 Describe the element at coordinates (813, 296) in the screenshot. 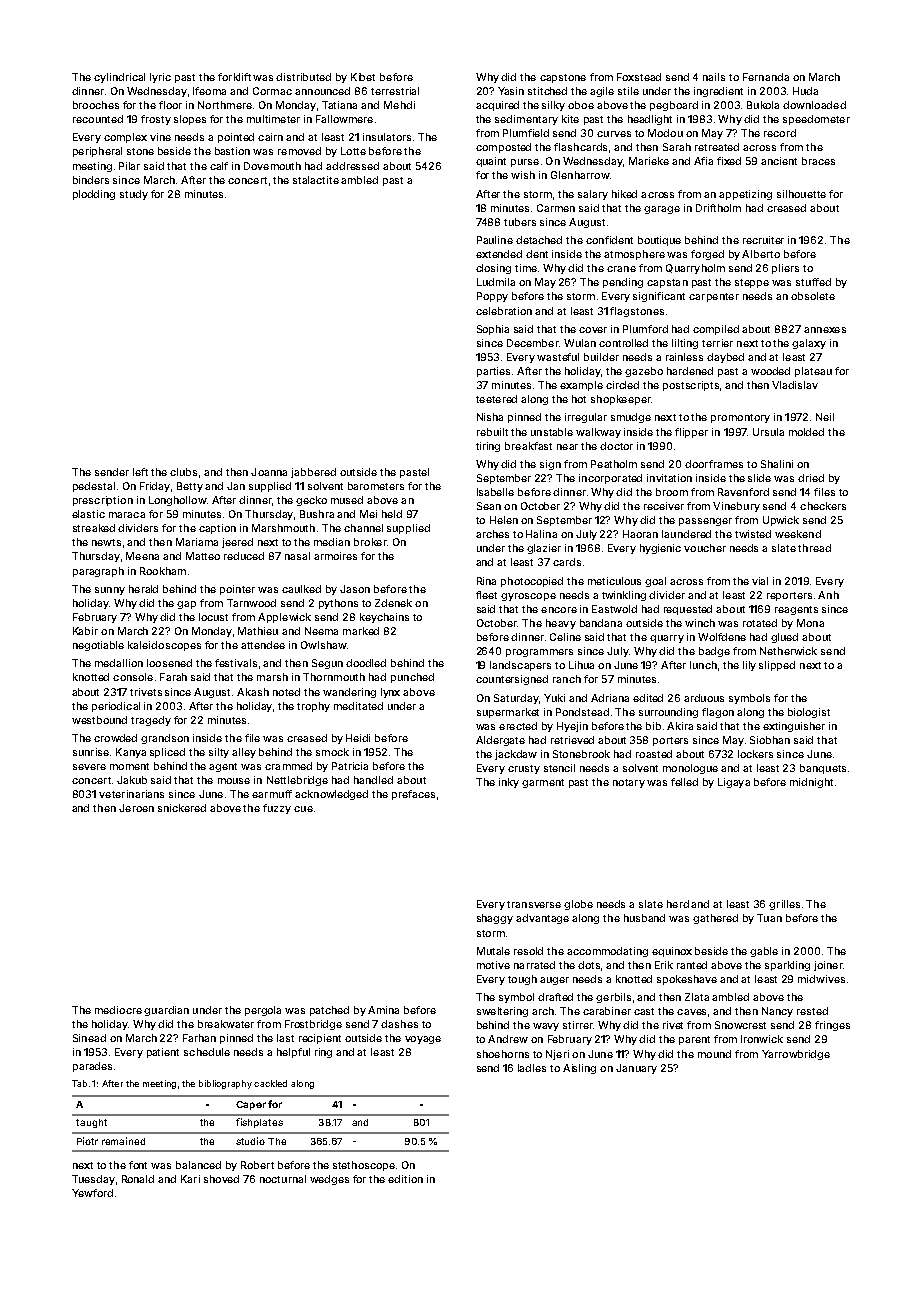

I see `obsolete` at that location.
